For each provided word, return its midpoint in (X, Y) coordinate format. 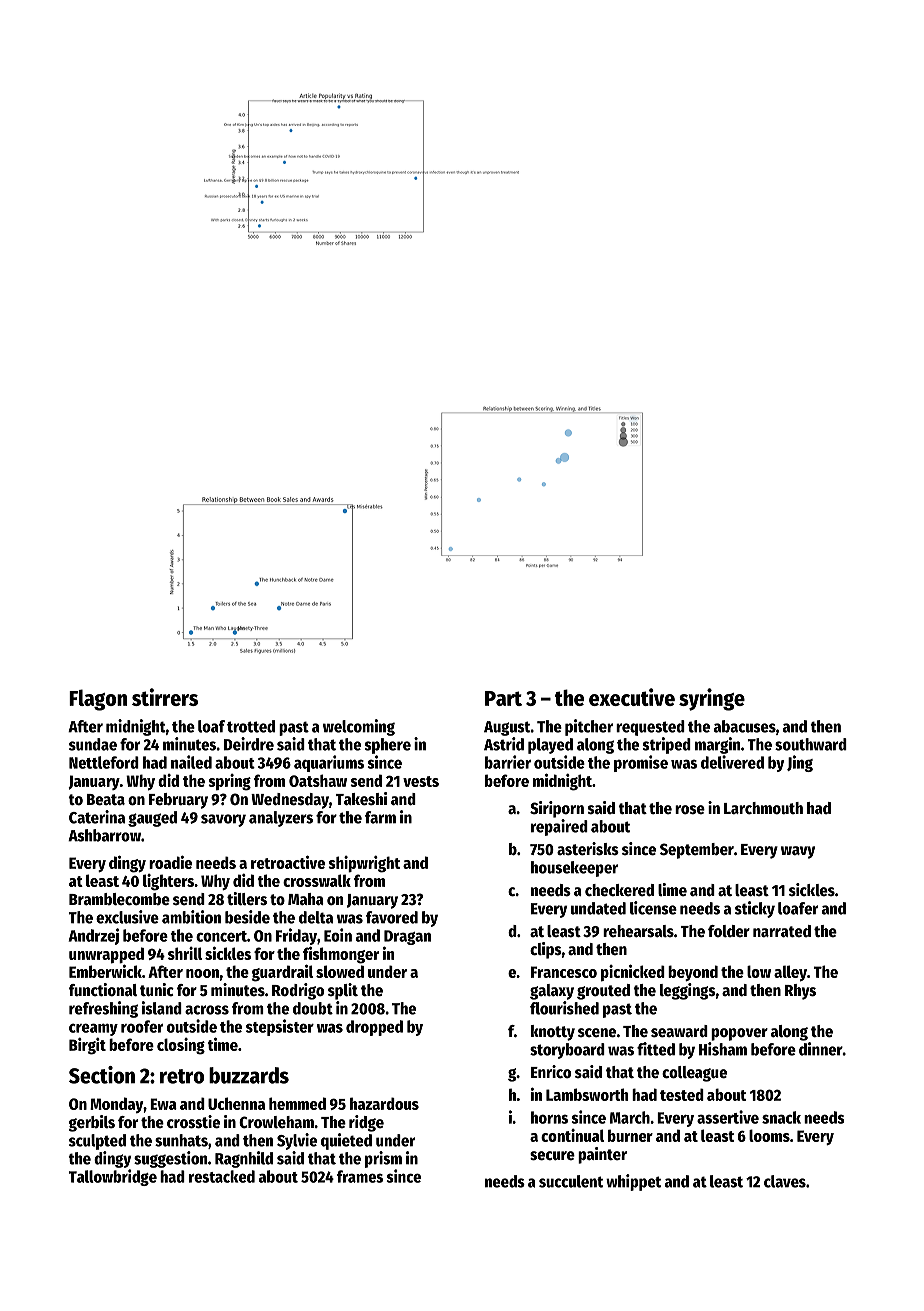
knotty (553, 1033)
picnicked (633, 973)
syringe (712, 699)
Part (503, 698)
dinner (821, 1049)
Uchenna (236, 1103)
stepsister (280, 1027)
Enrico (551, 1072)
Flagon (98, 700)
